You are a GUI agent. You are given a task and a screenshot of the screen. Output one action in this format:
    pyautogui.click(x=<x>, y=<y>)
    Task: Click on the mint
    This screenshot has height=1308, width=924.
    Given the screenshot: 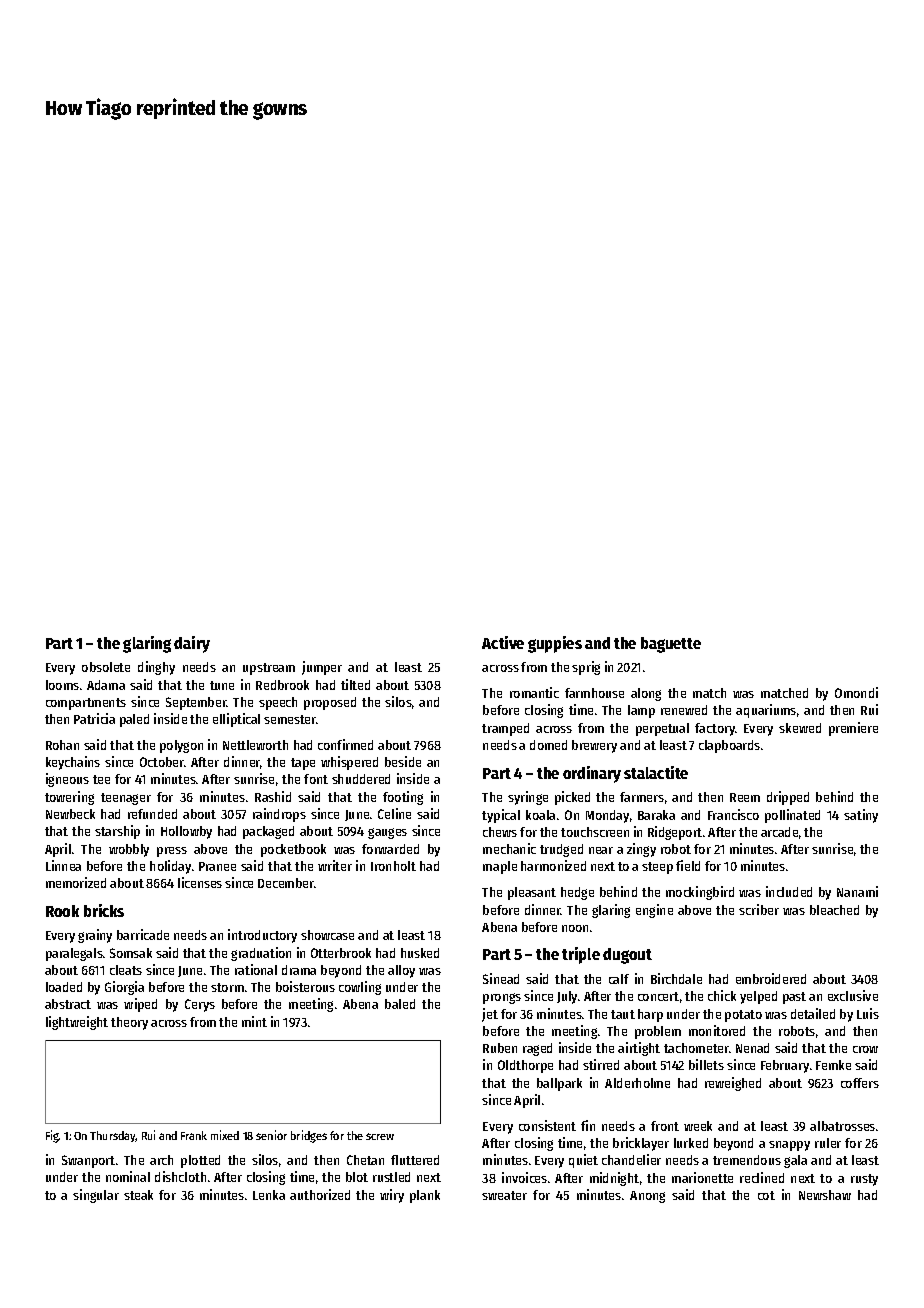 What is the action you would take?
    pyautogui.click(x=254, y=1021)
